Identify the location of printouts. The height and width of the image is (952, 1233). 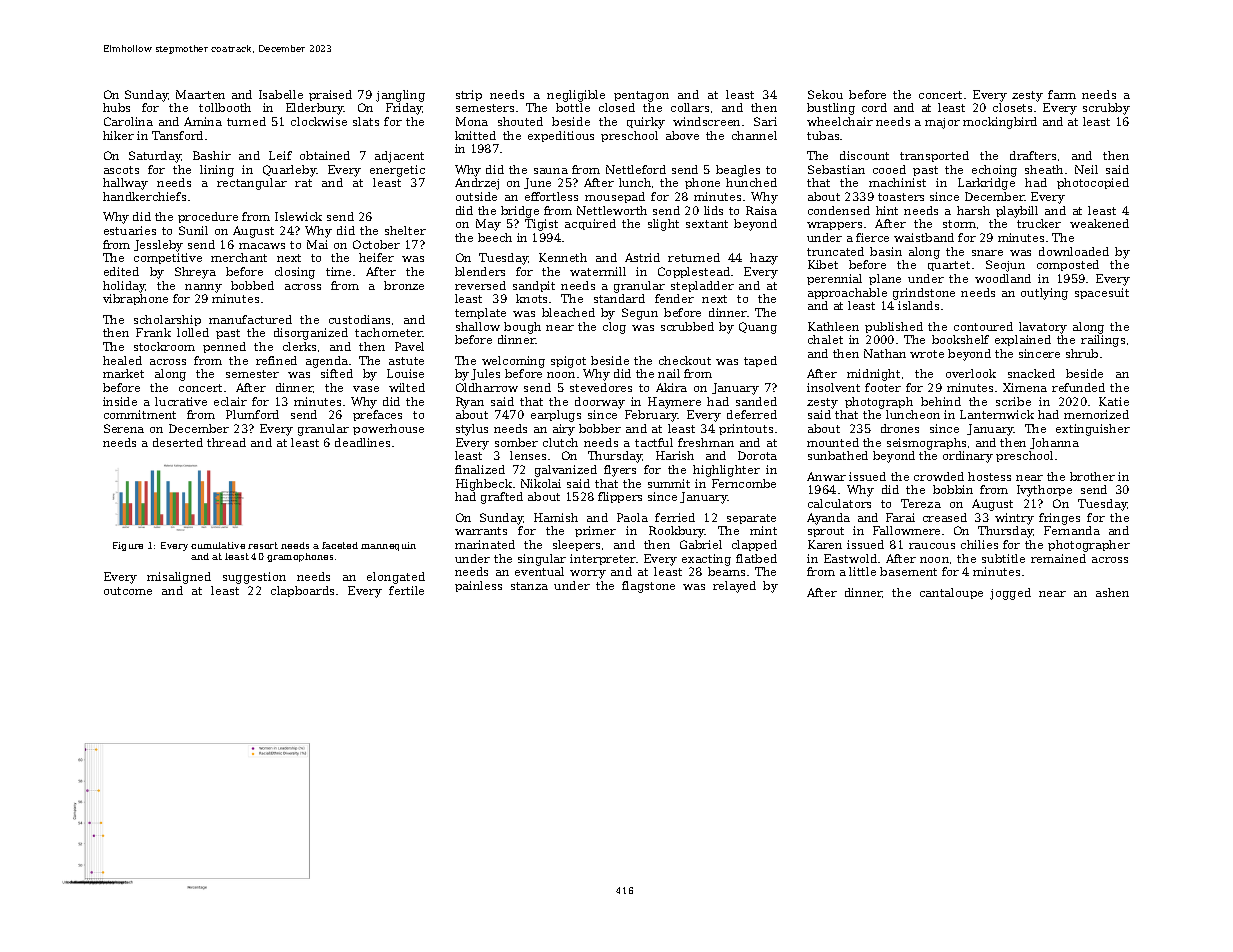
(746, 429).
